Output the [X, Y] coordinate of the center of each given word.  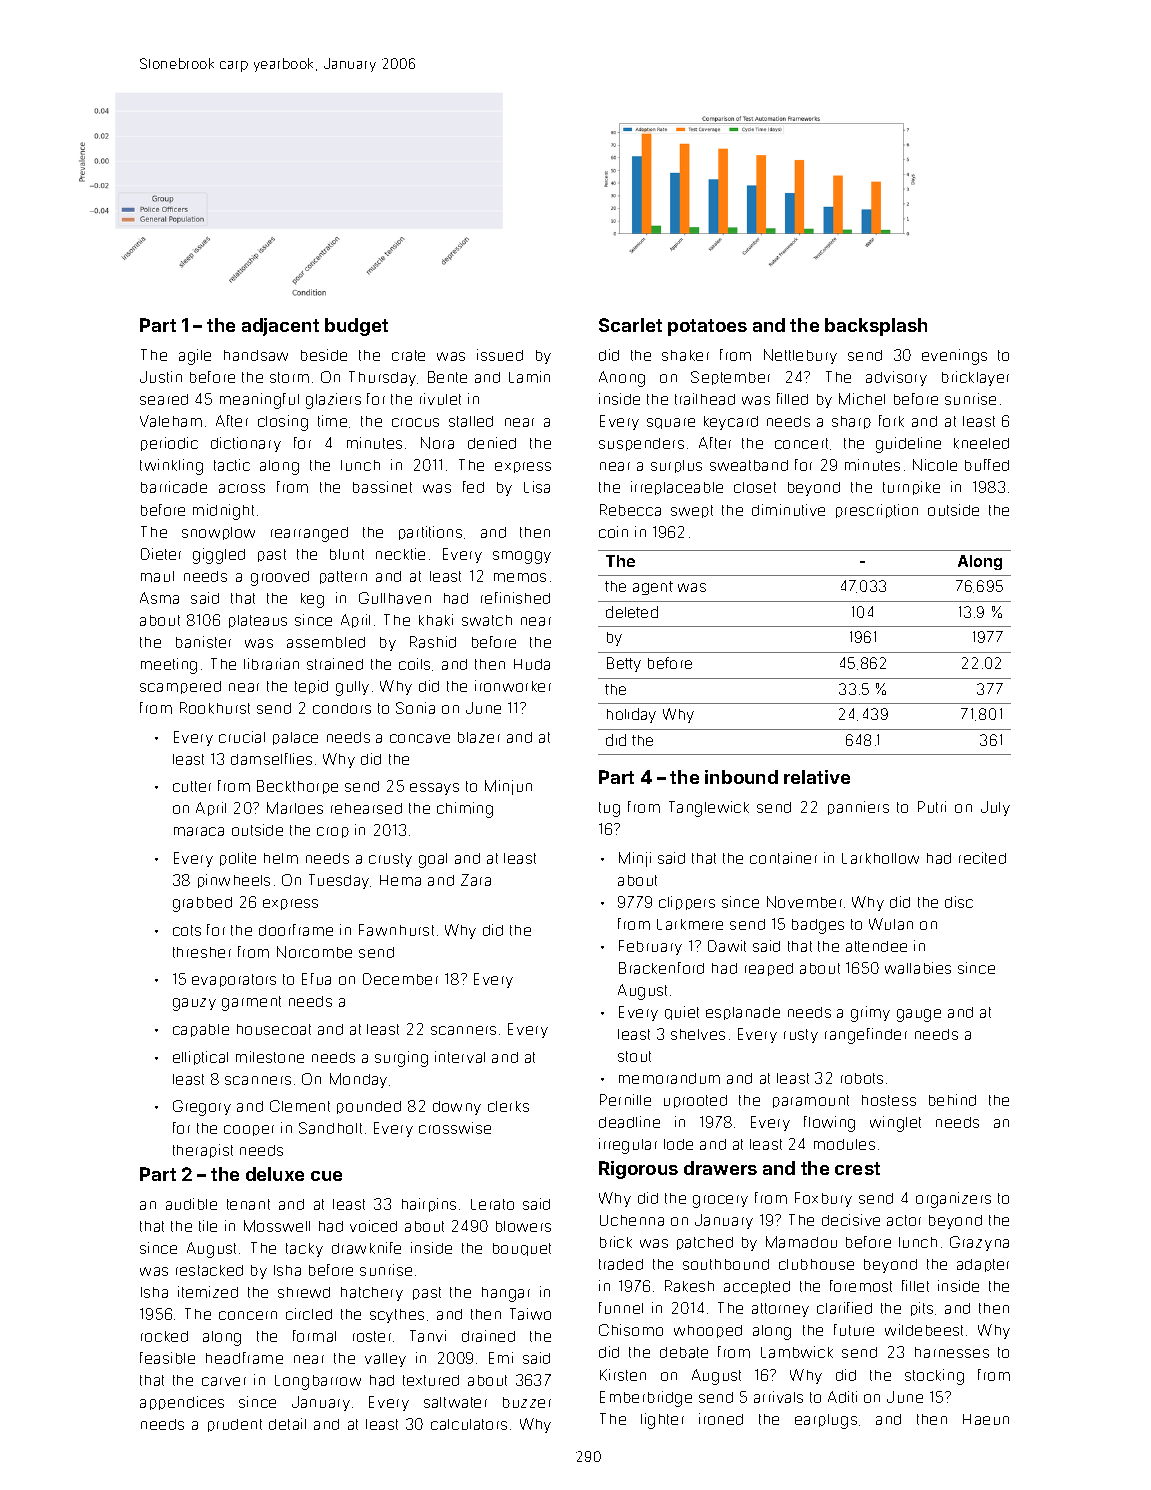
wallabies [918, 968]
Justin [161, 377]
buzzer [527, 1402]
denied [492, 443]
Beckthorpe [297, 787]
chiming [465, 810]
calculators [469, 1424]
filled [792, 399]
